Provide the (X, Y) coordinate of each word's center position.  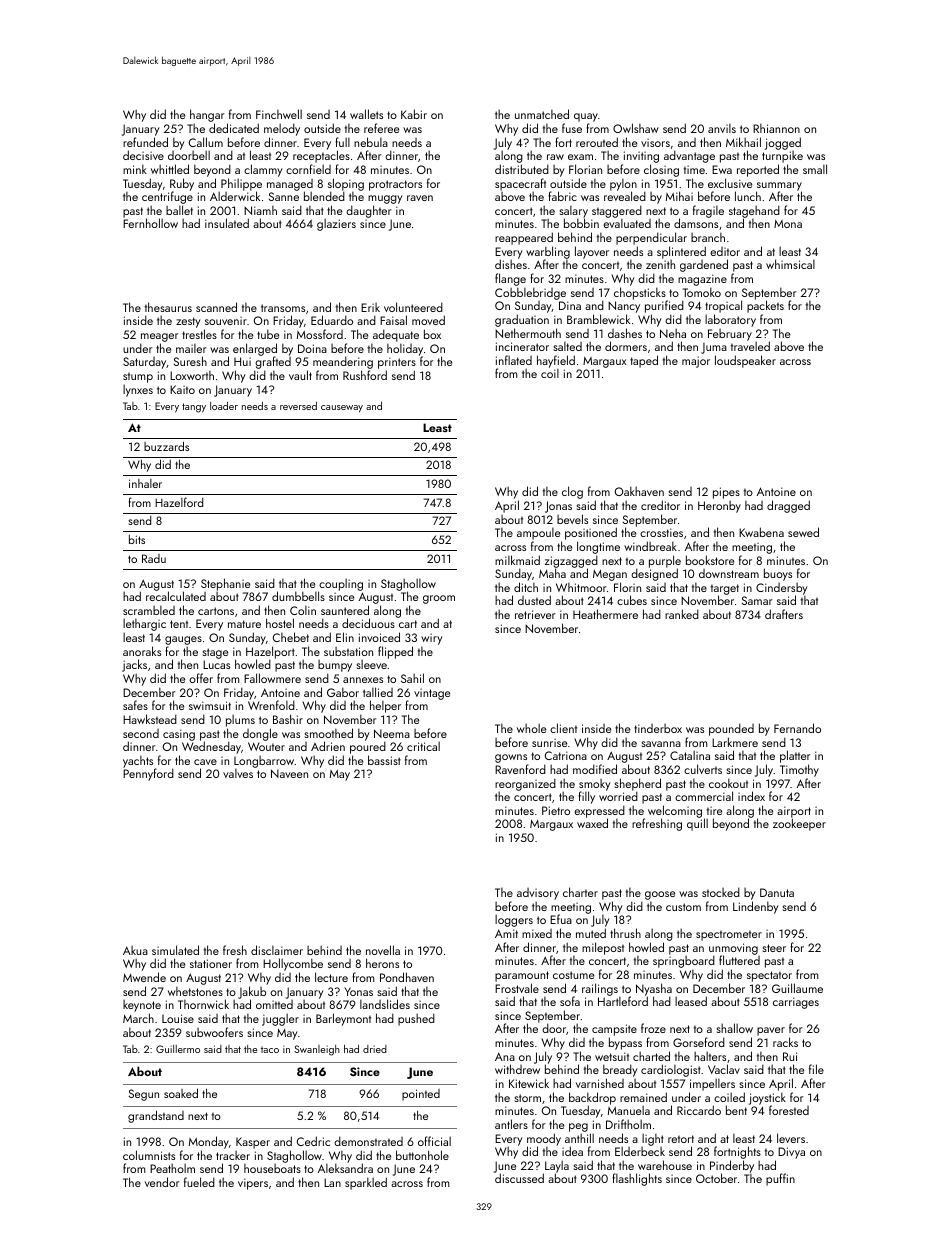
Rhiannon (776, 128)
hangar (207, 115)
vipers (253, 1184)
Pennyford (148, 775)
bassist (384, 760)
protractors (395, 185)
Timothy (799, 770)
